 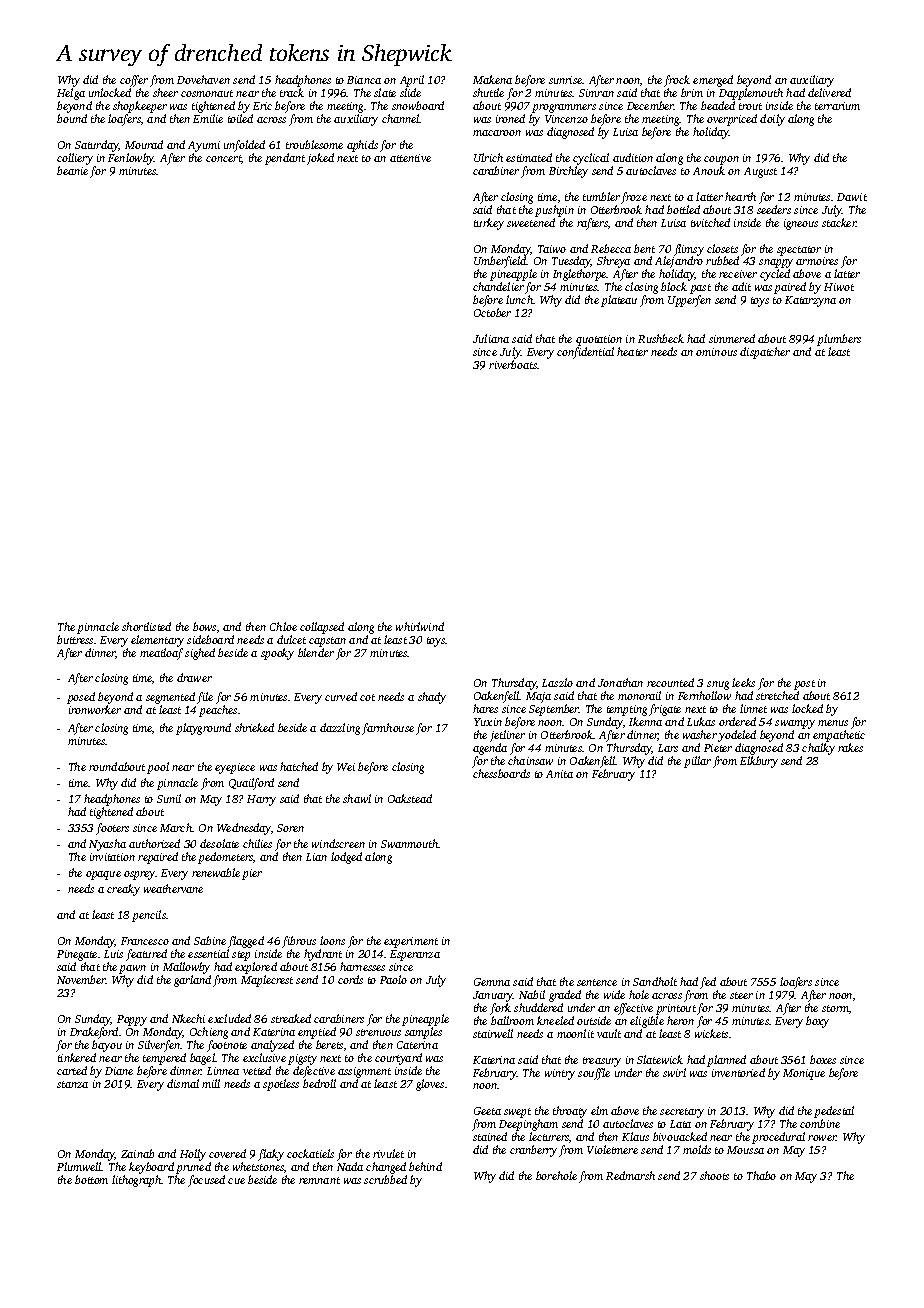 What do you see at coordinates (91, 1179) in the screenshot?
I see `bottom` at bounding box center [91, 1179].
